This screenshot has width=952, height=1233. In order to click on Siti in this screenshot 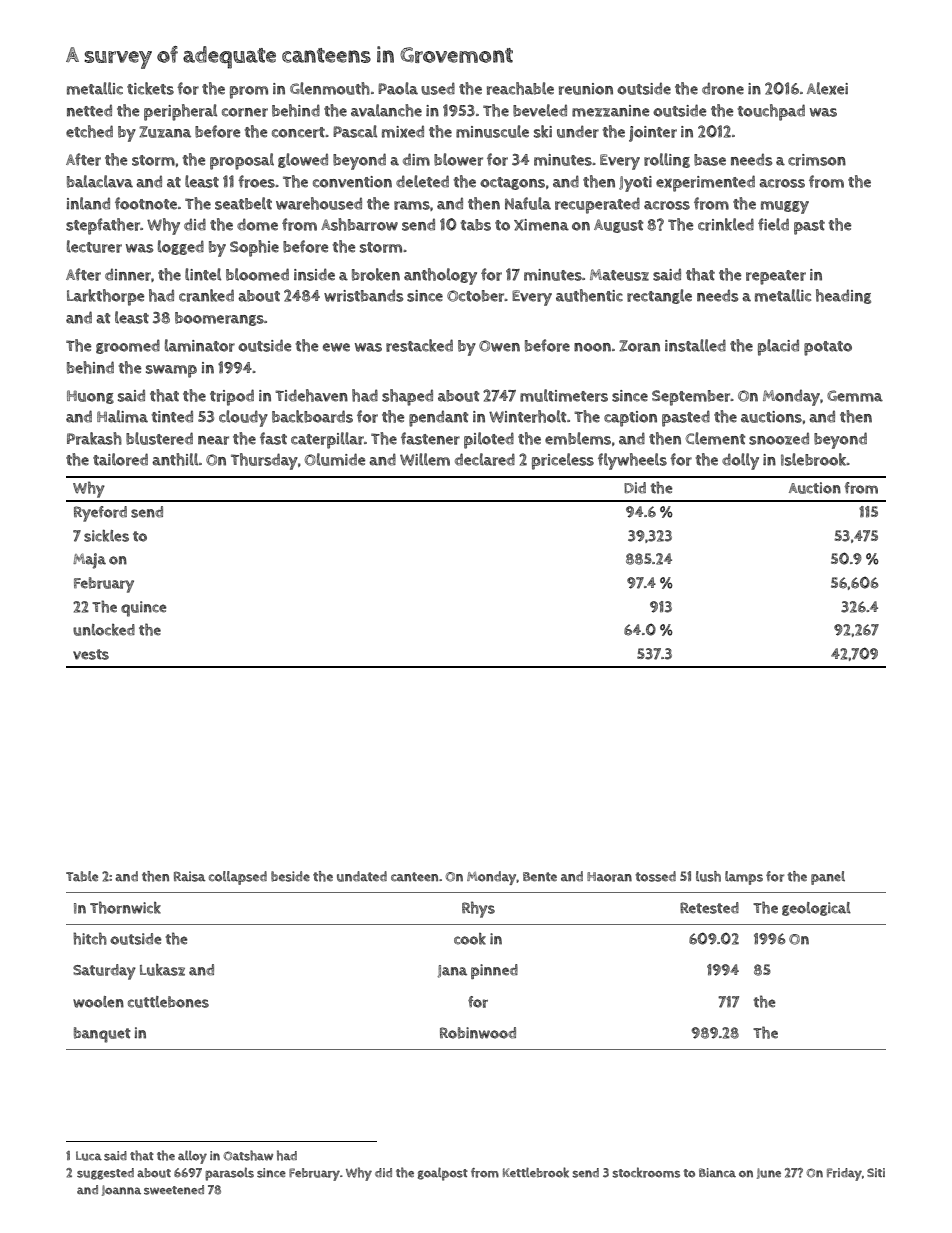, I will do `click(876, 1172)`.
